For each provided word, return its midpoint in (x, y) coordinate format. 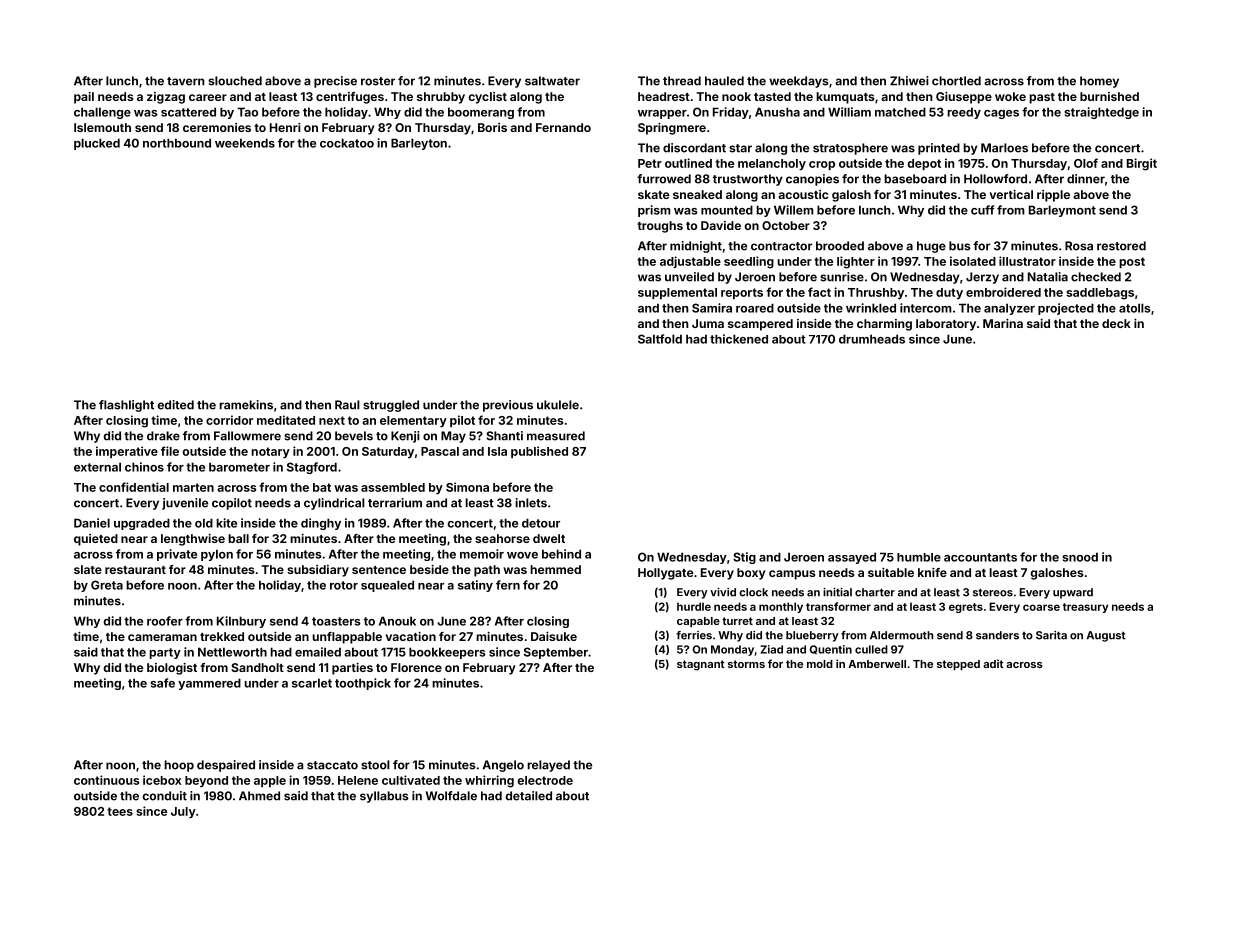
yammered (209, 684)
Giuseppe (964, 98)
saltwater (552, 81)
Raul (347, 405)
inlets (531, 503)
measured (556, 436)
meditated (286, 420)
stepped (958, 665)
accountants (980, 557)
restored (1121, 246)
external (97, 467)
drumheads (872, 339)
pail (84, 98)
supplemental (677, 293)
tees (120, 811)
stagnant (701, 665)
